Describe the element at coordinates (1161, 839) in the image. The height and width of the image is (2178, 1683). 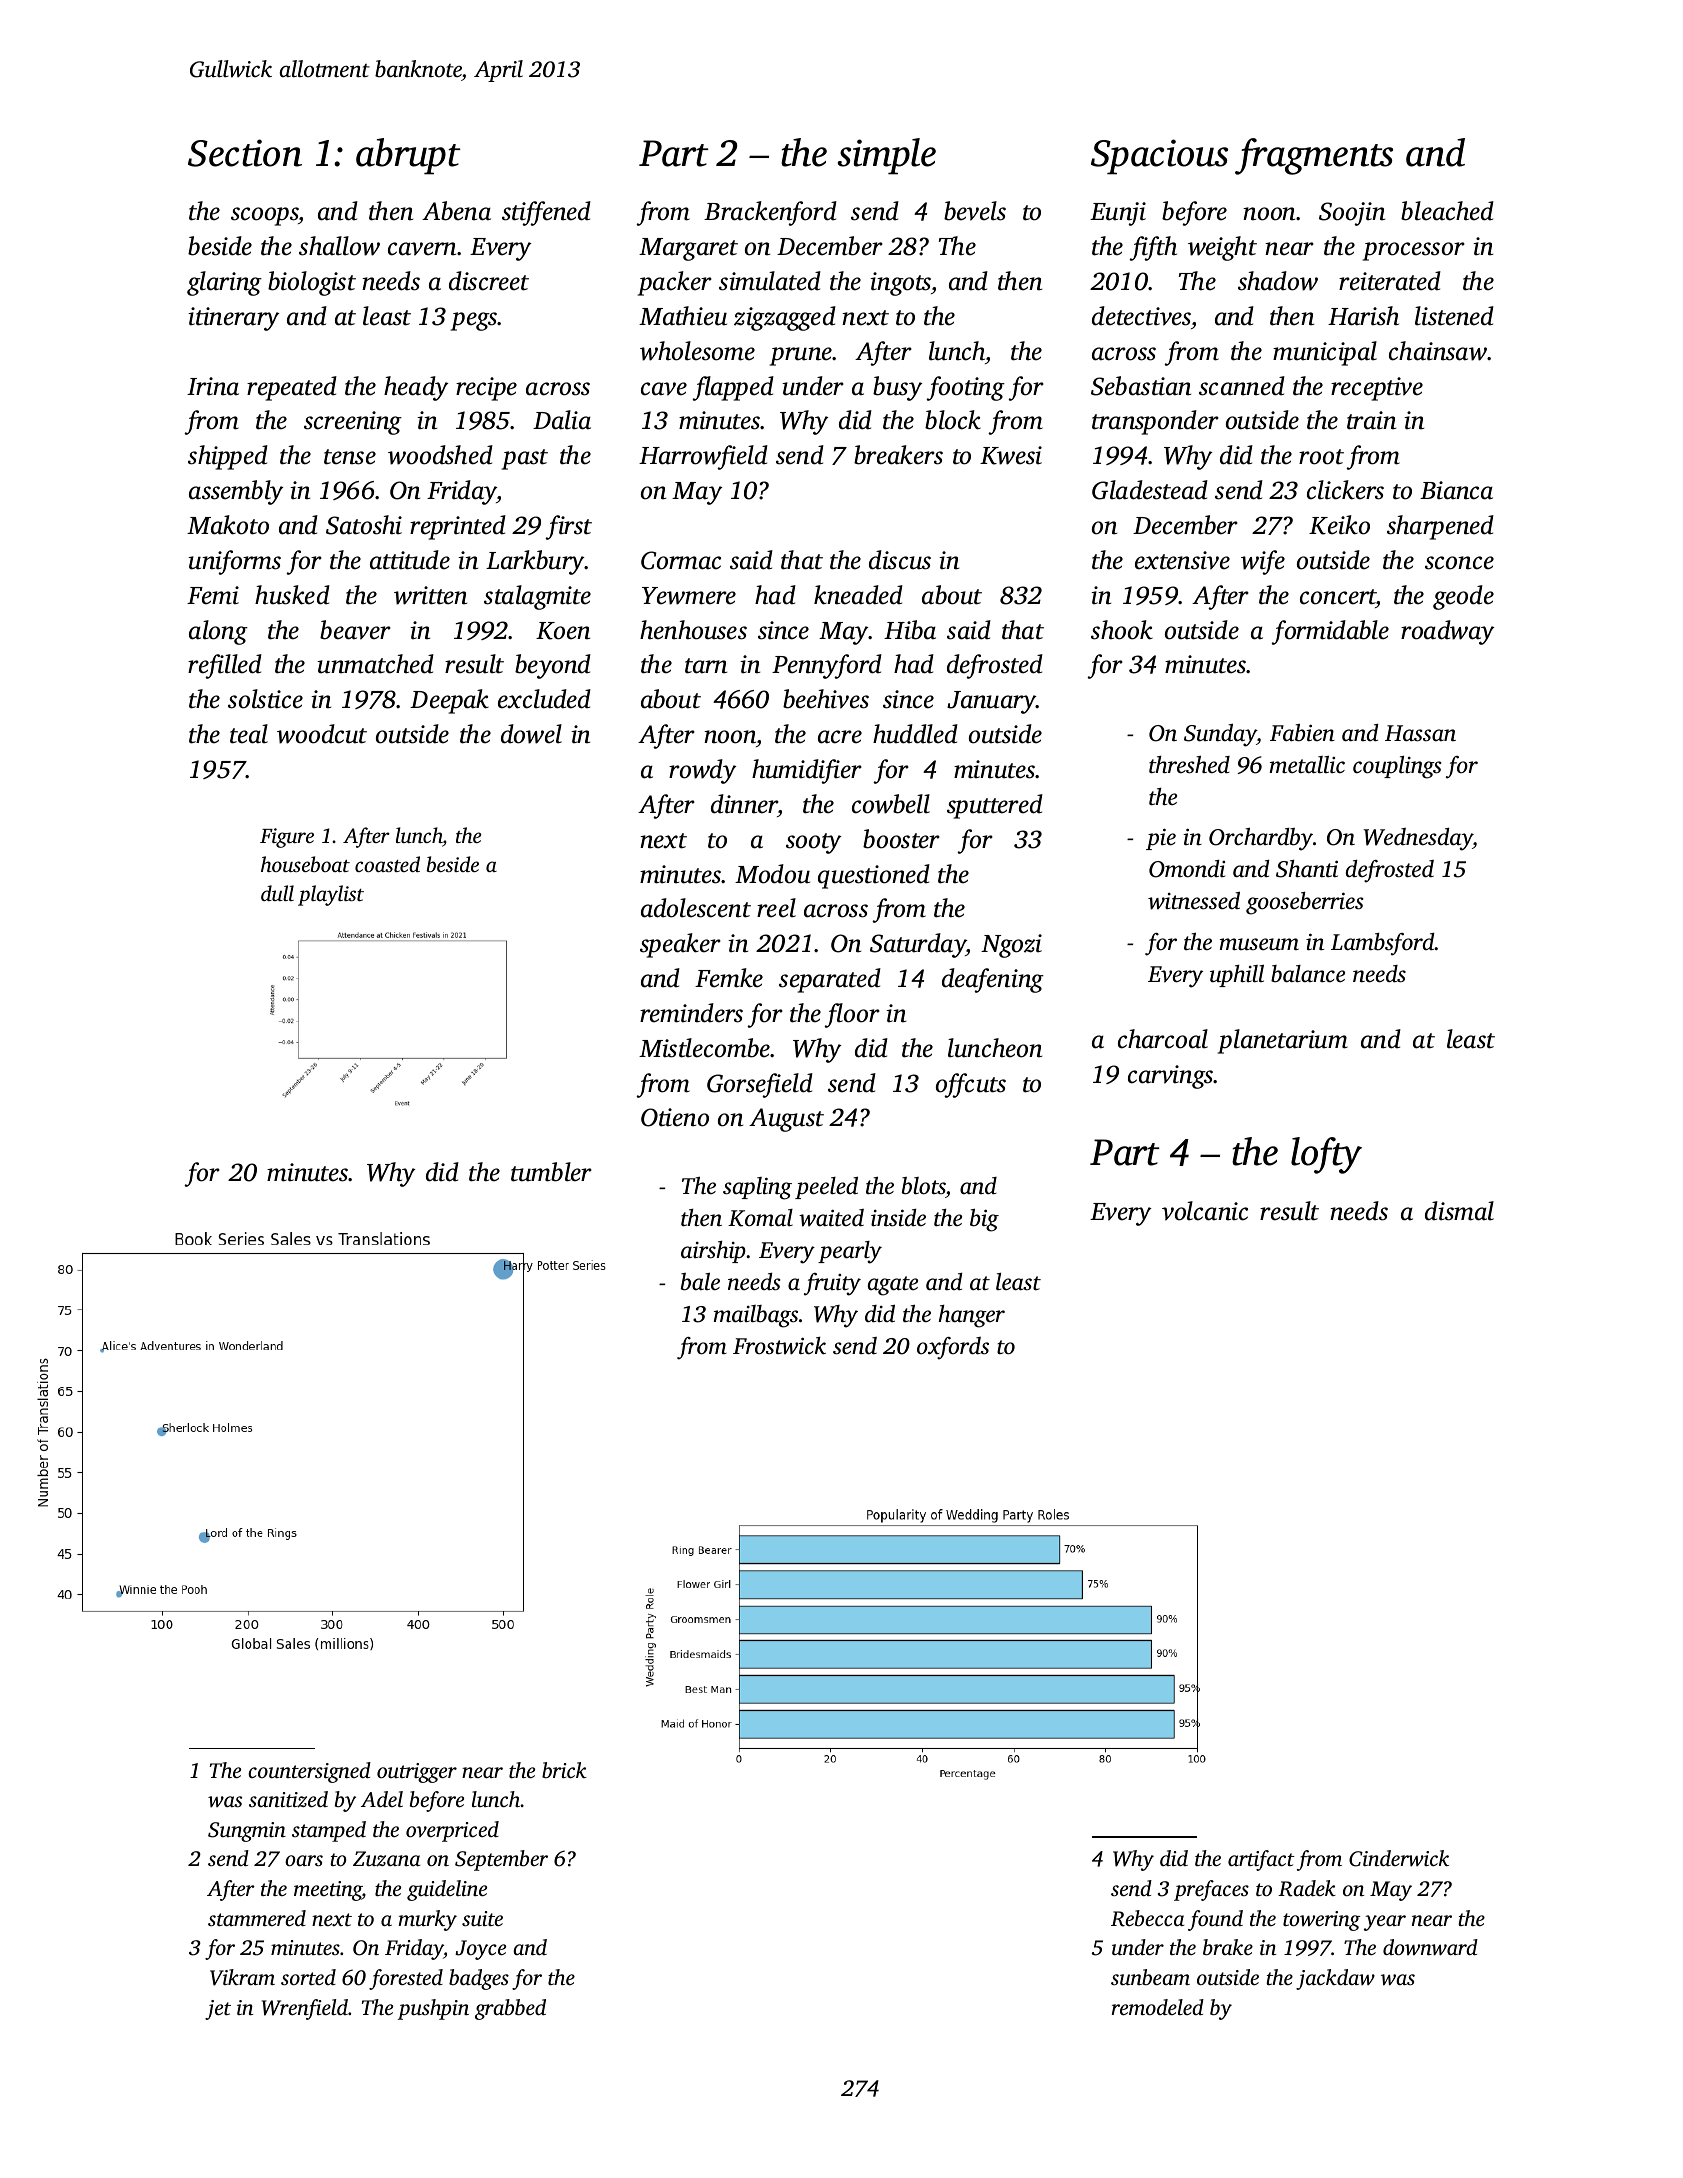
I see `pie` at that location.
